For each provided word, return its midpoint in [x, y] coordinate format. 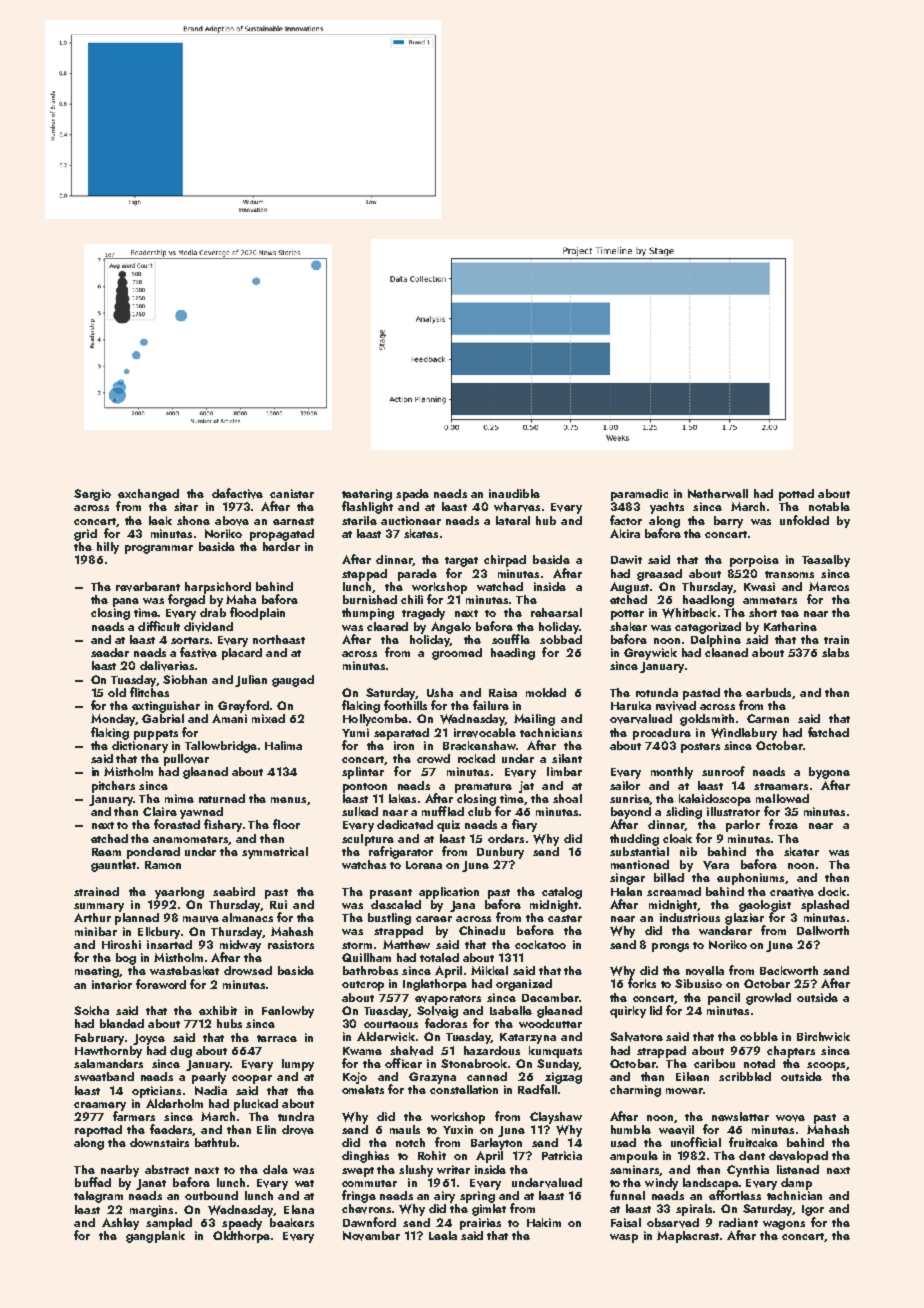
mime [179, 798]
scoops [826, 1066]
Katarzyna [528, 1038]
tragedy [423, 614]
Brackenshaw [479, 745]
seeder [110, 652]
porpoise [754, 561]
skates [421, 533]
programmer [159, 549]
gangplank [155, 1237]
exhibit [218, 1010]
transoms [789, 574]
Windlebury [744, 734]
